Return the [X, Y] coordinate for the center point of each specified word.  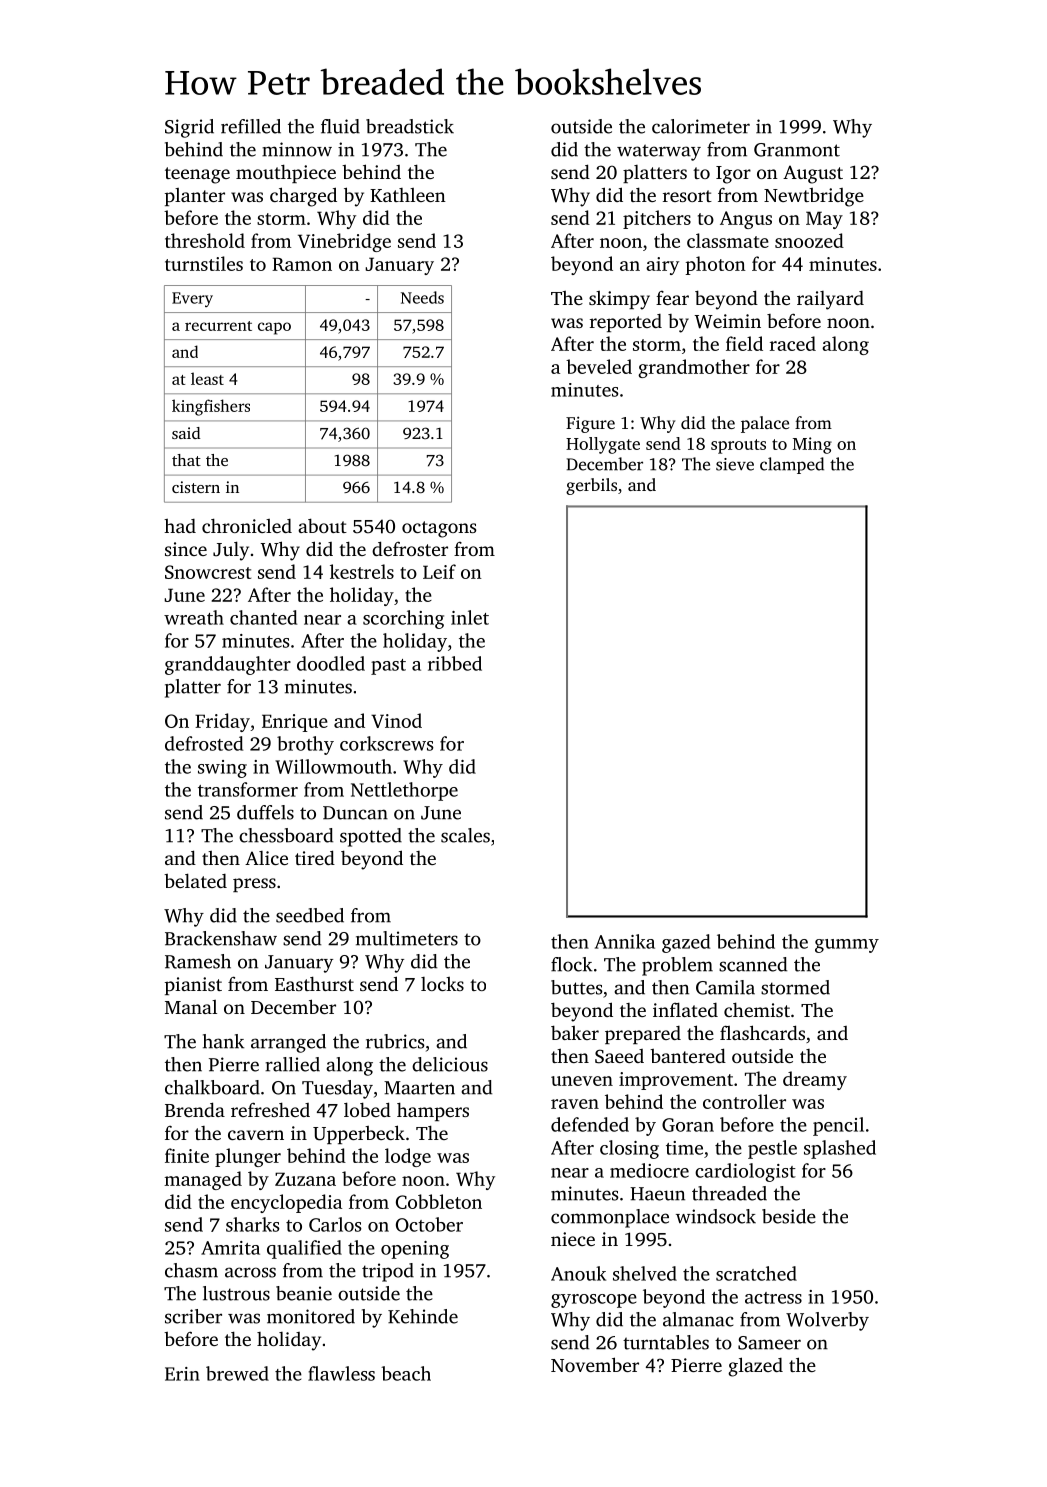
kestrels [362, 571]
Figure [590, 424]
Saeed [619, 1056]
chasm [191, 1270]
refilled [251, 126]
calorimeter [701, 126]
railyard [830, 300]
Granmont [797, 150]
